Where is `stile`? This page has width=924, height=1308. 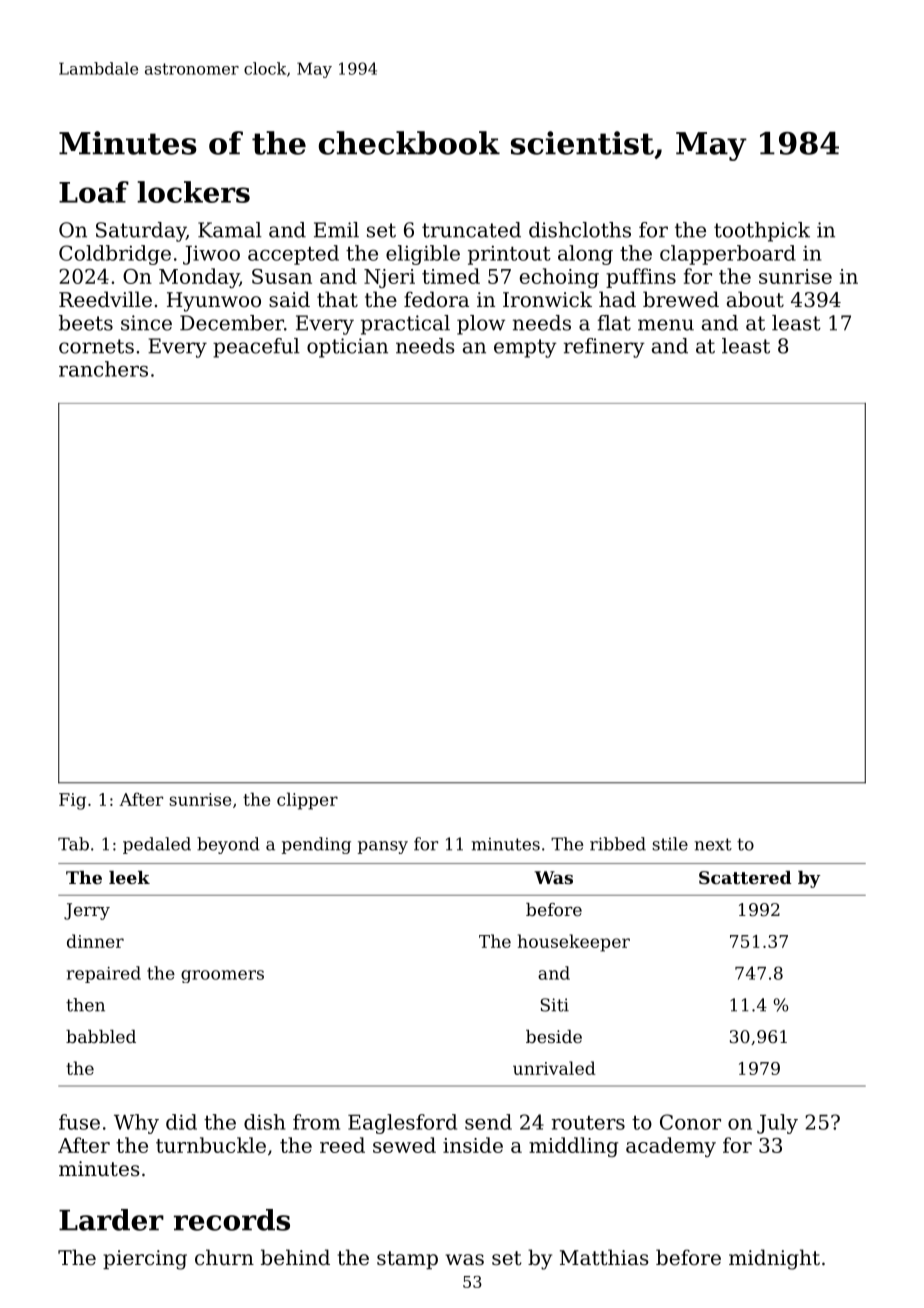
stile is located at coordinates (670, 844).
